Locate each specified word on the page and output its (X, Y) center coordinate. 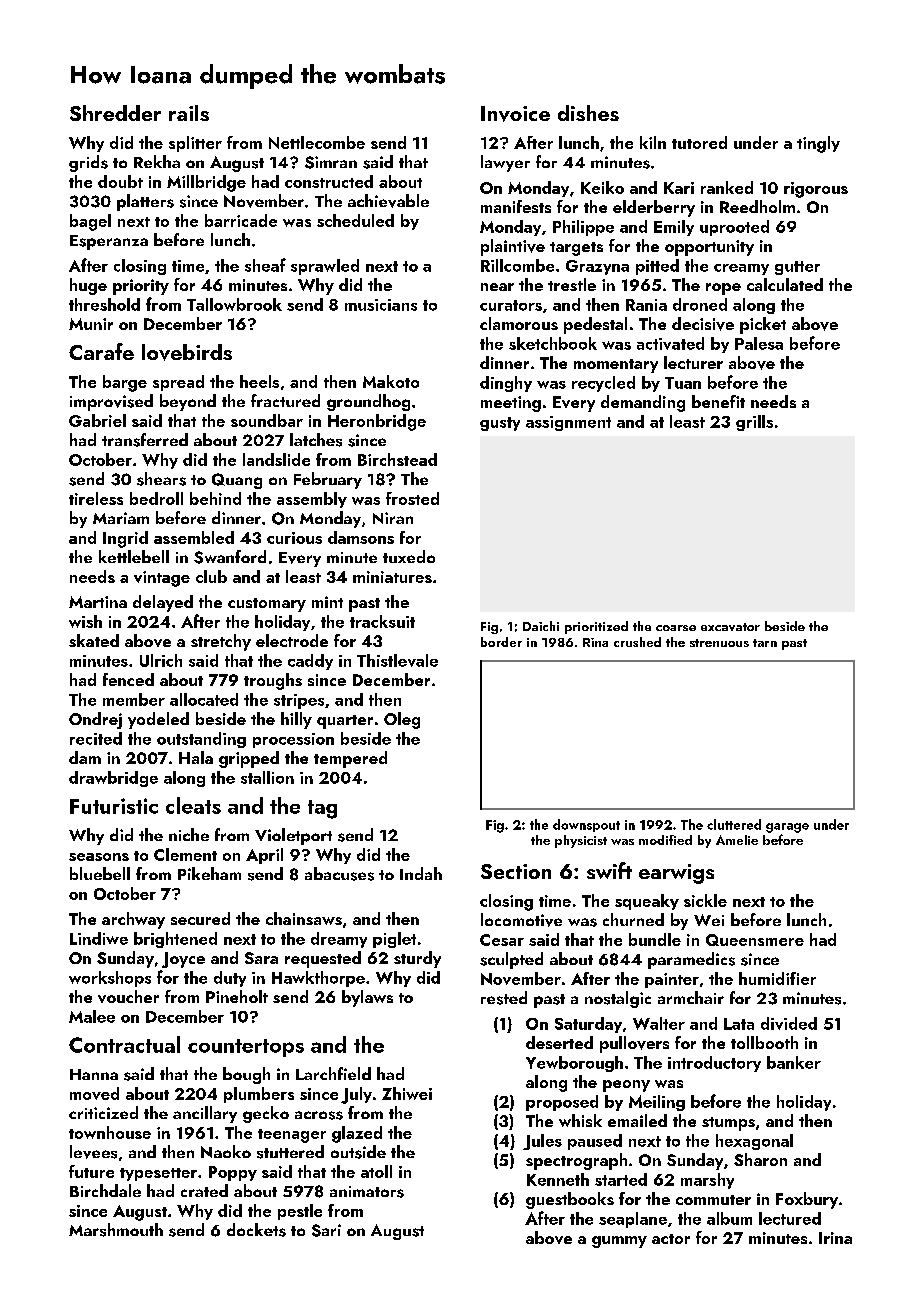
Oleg (402, 720)
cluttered (734, 824)
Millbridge (206, 183)
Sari (326, 1230)
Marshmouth (116, 1230)
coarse (676, 628)
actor (671, 1239)
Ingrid (125, 539)
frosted (412, 498)
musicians (381, 305)
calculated (785, 284)
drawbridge (113, 779)
